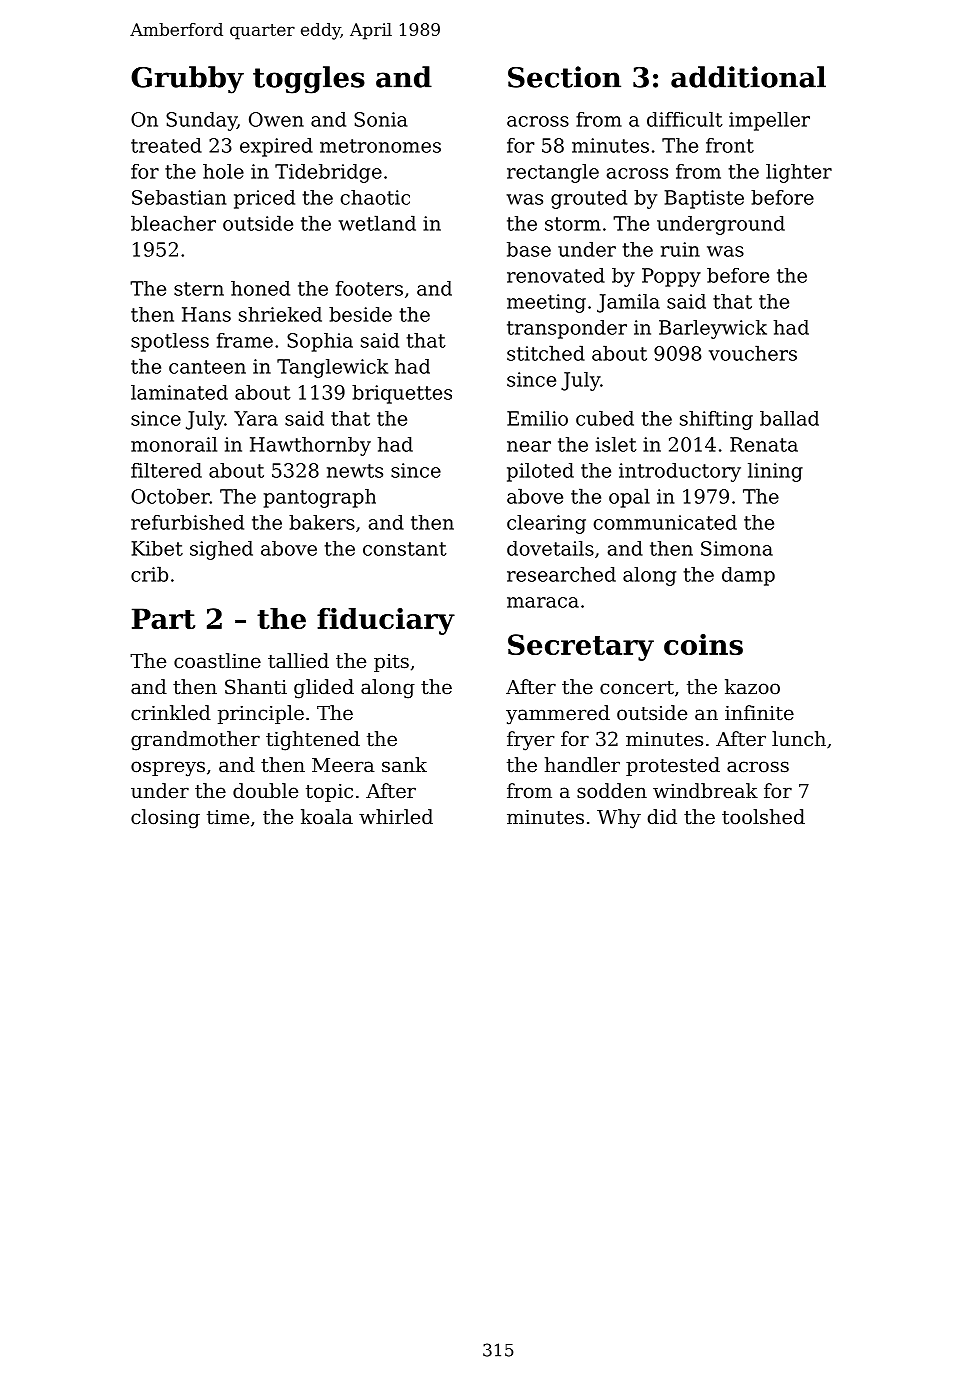 This screenshot has width=964, height=1397. I want to click on windbreak, so click(705, 791).
